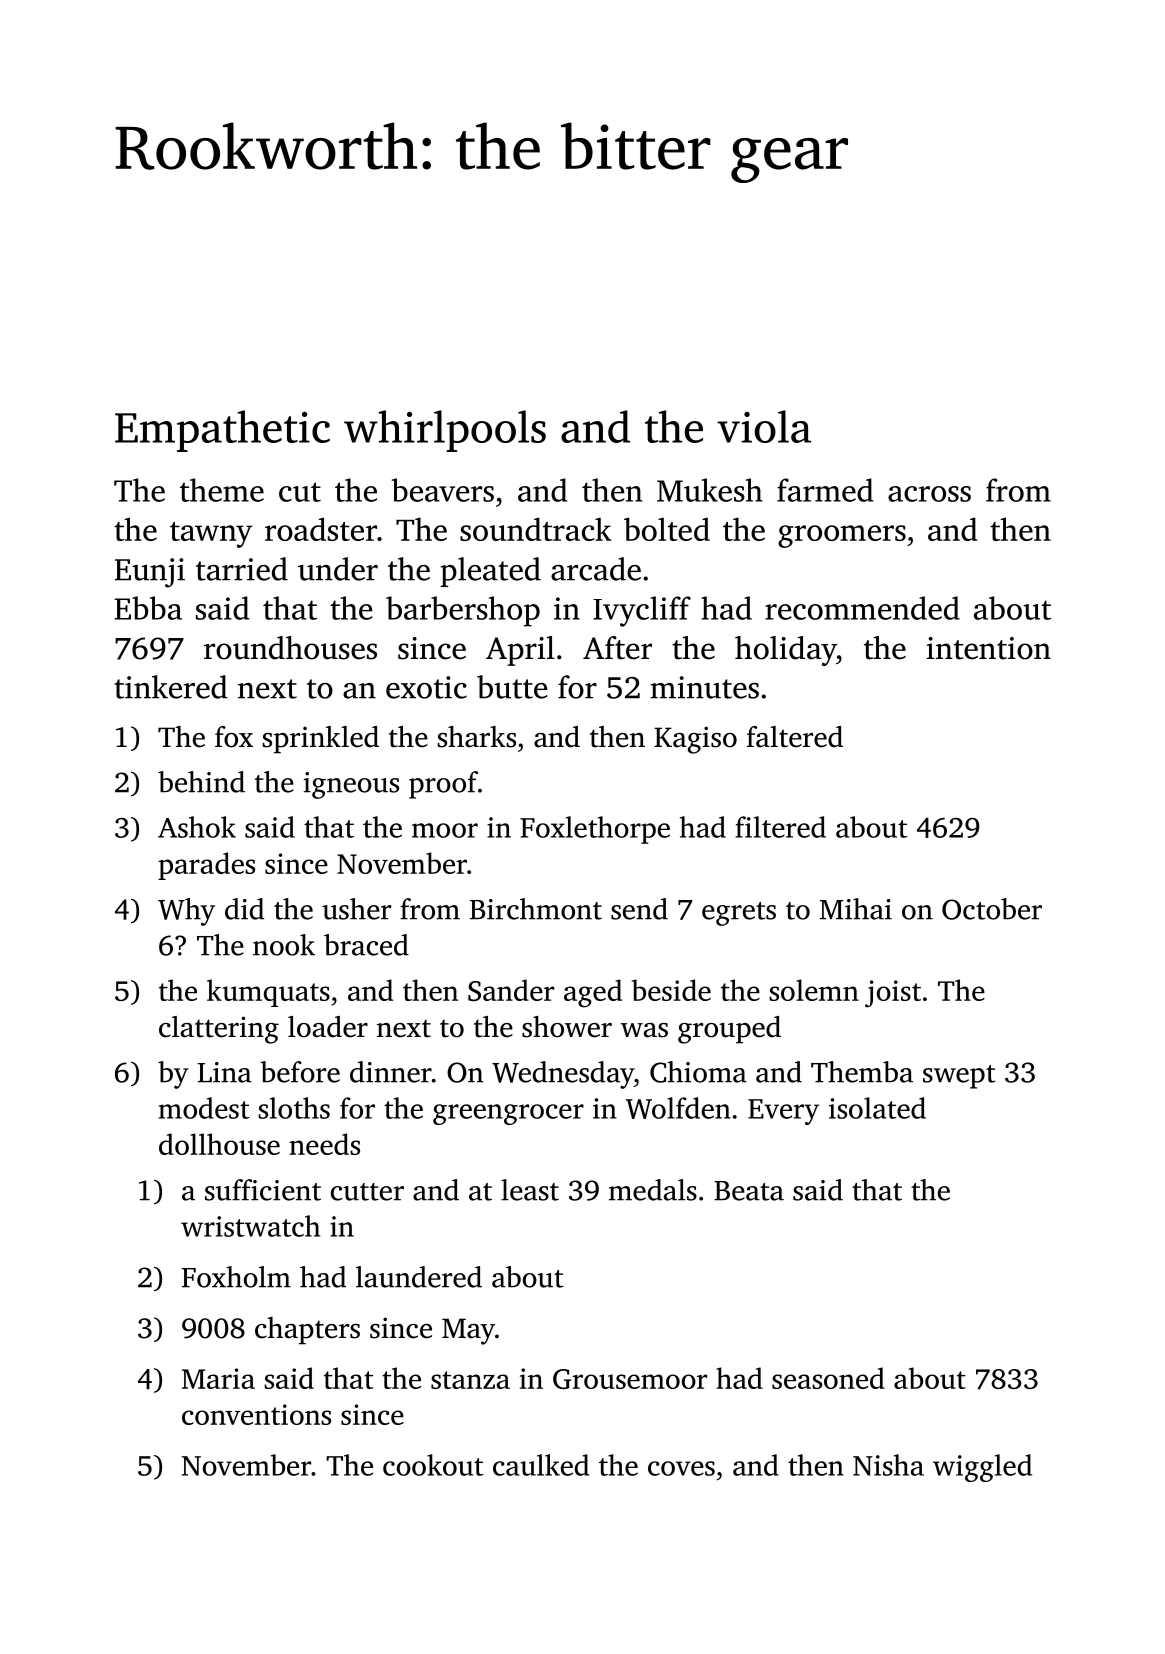 This image has width=1165, height=1654. What do you see at coordinates (681, 1468) in the image?
I see `coves` at bounding box center [681, 1468].
